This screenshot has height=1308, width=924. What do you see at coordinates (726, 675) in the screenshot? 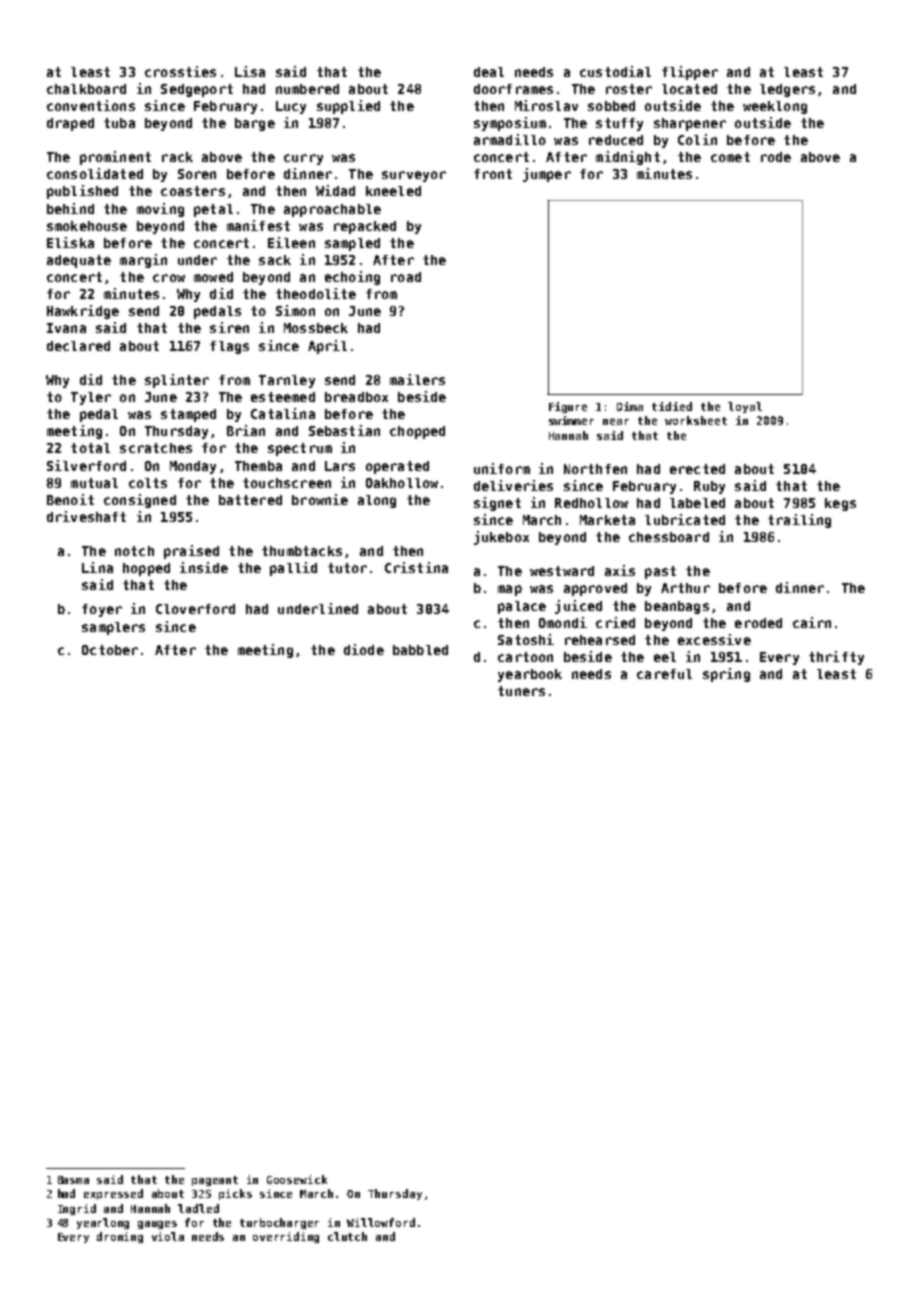
I see `spring` at bounding box center [726, 675].
